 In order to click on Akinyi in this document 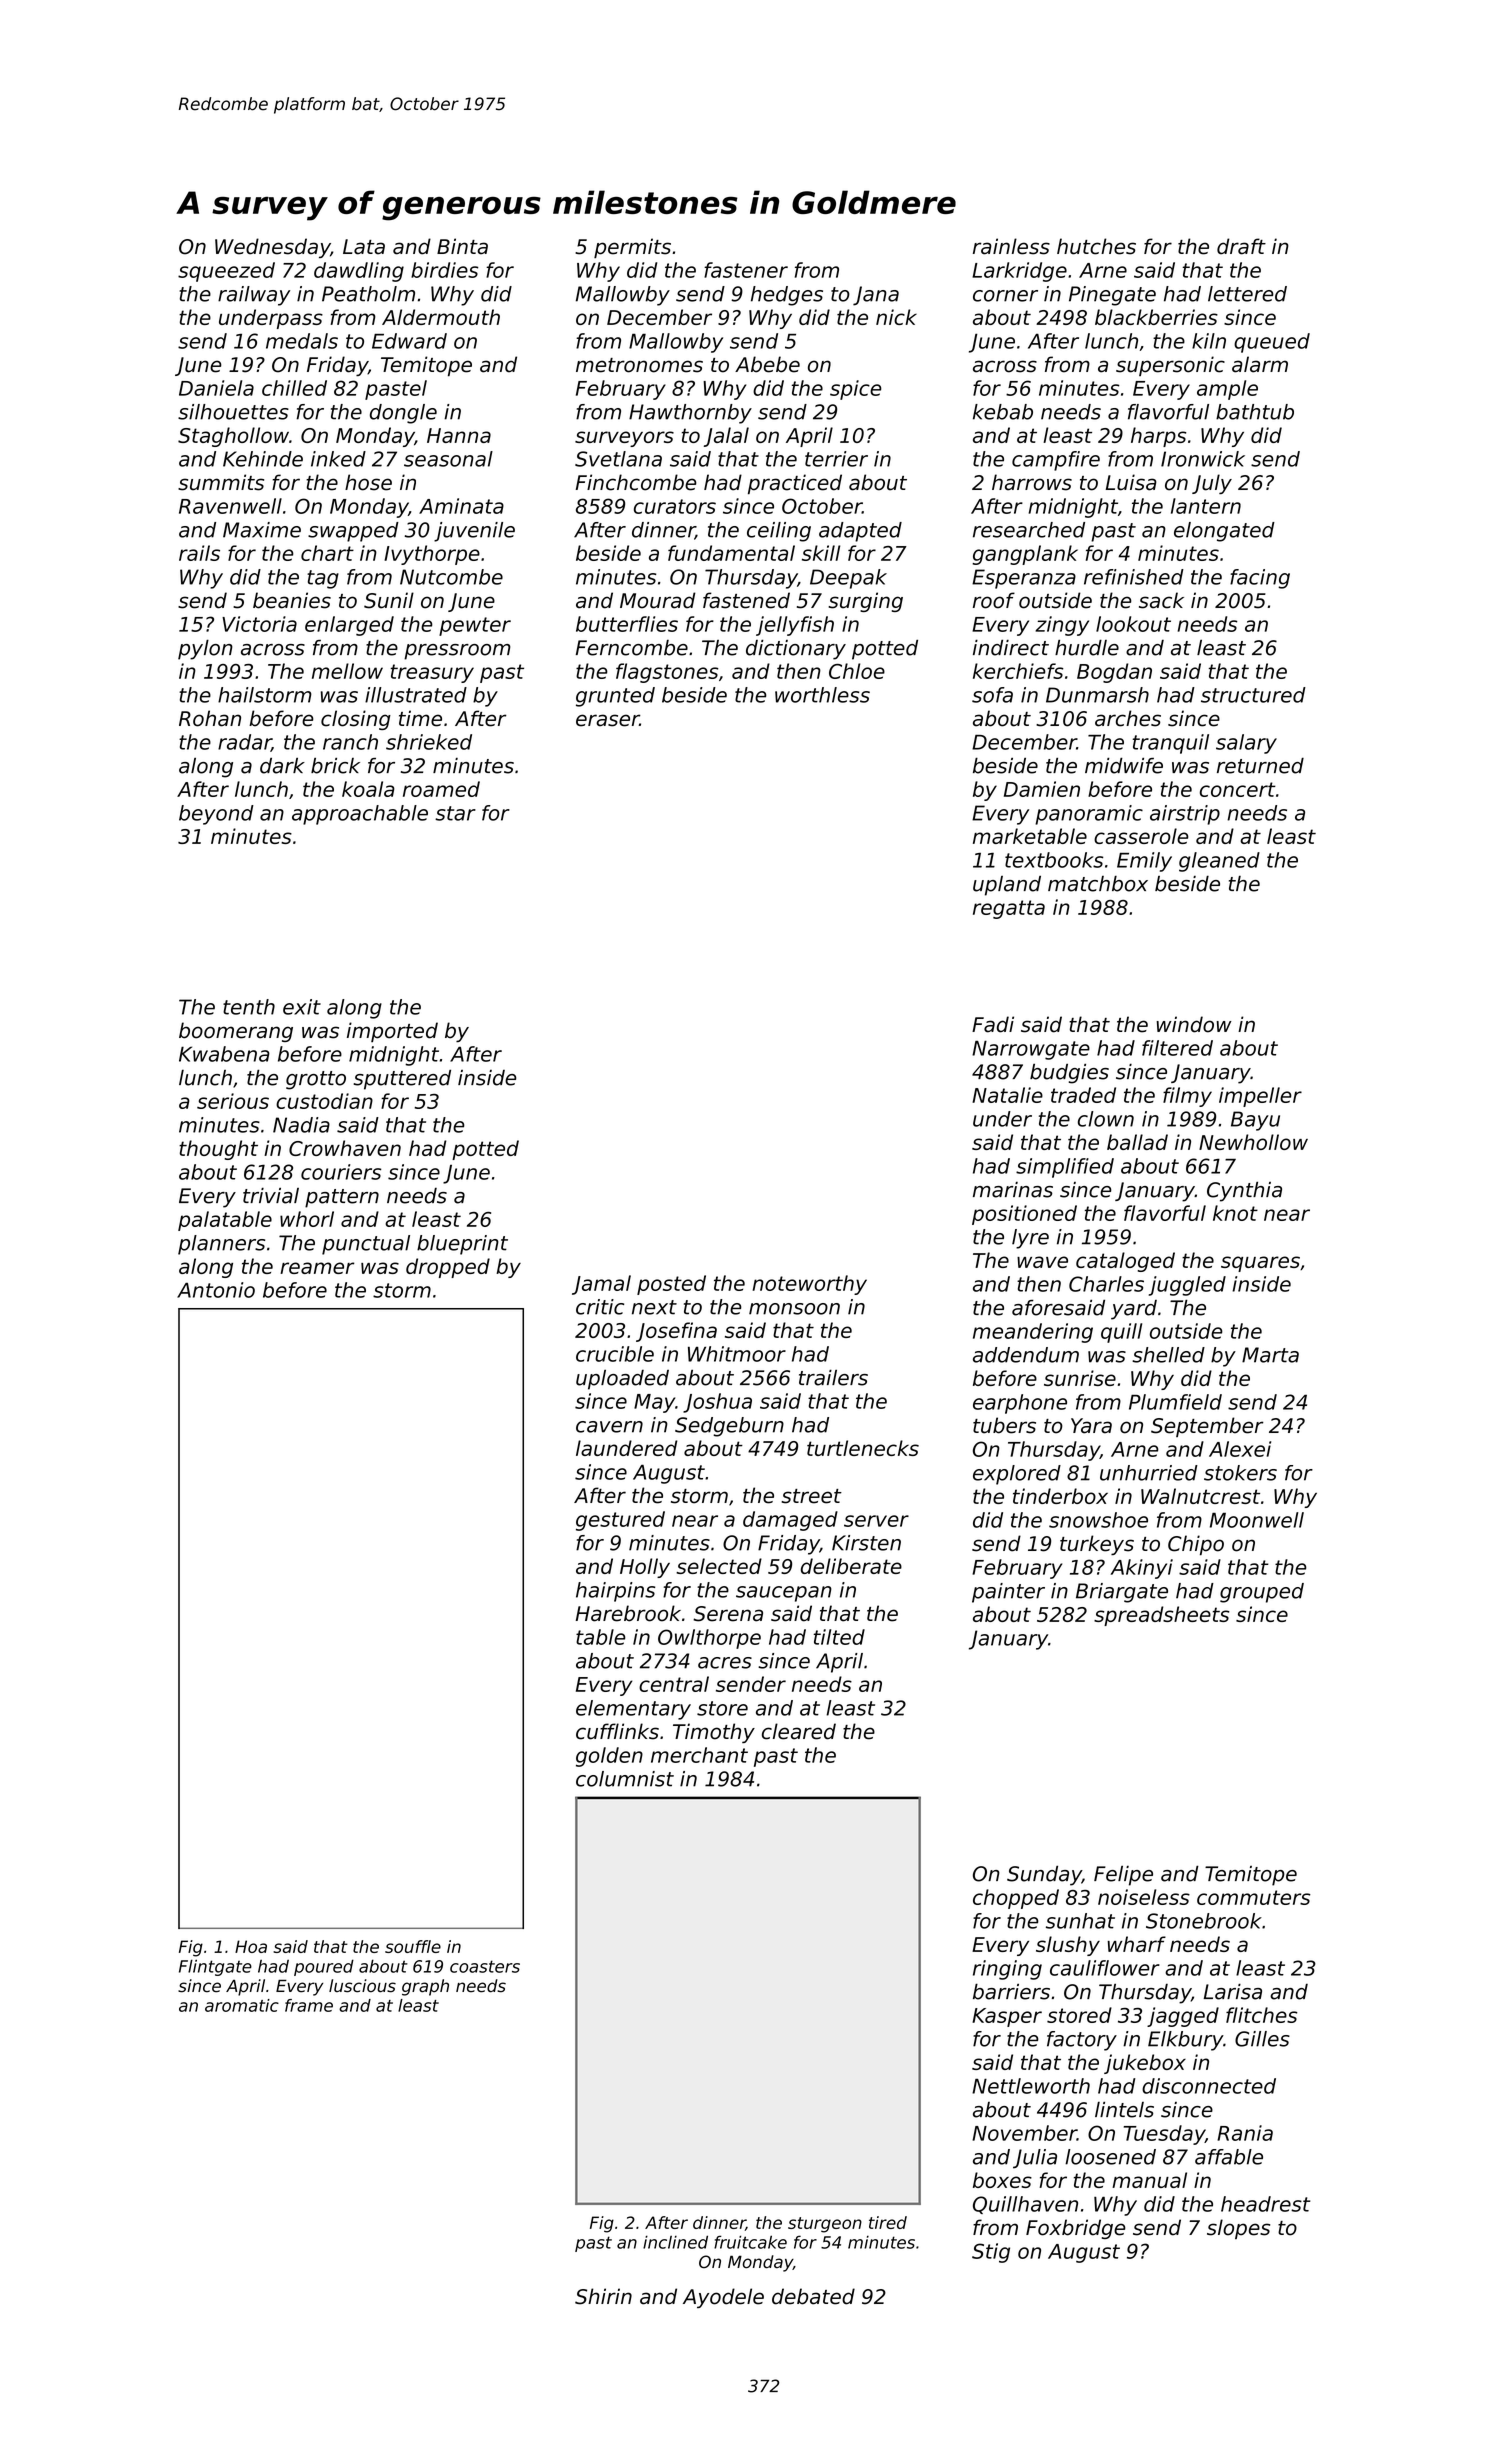, I will do `click(1142, 1569)`.
